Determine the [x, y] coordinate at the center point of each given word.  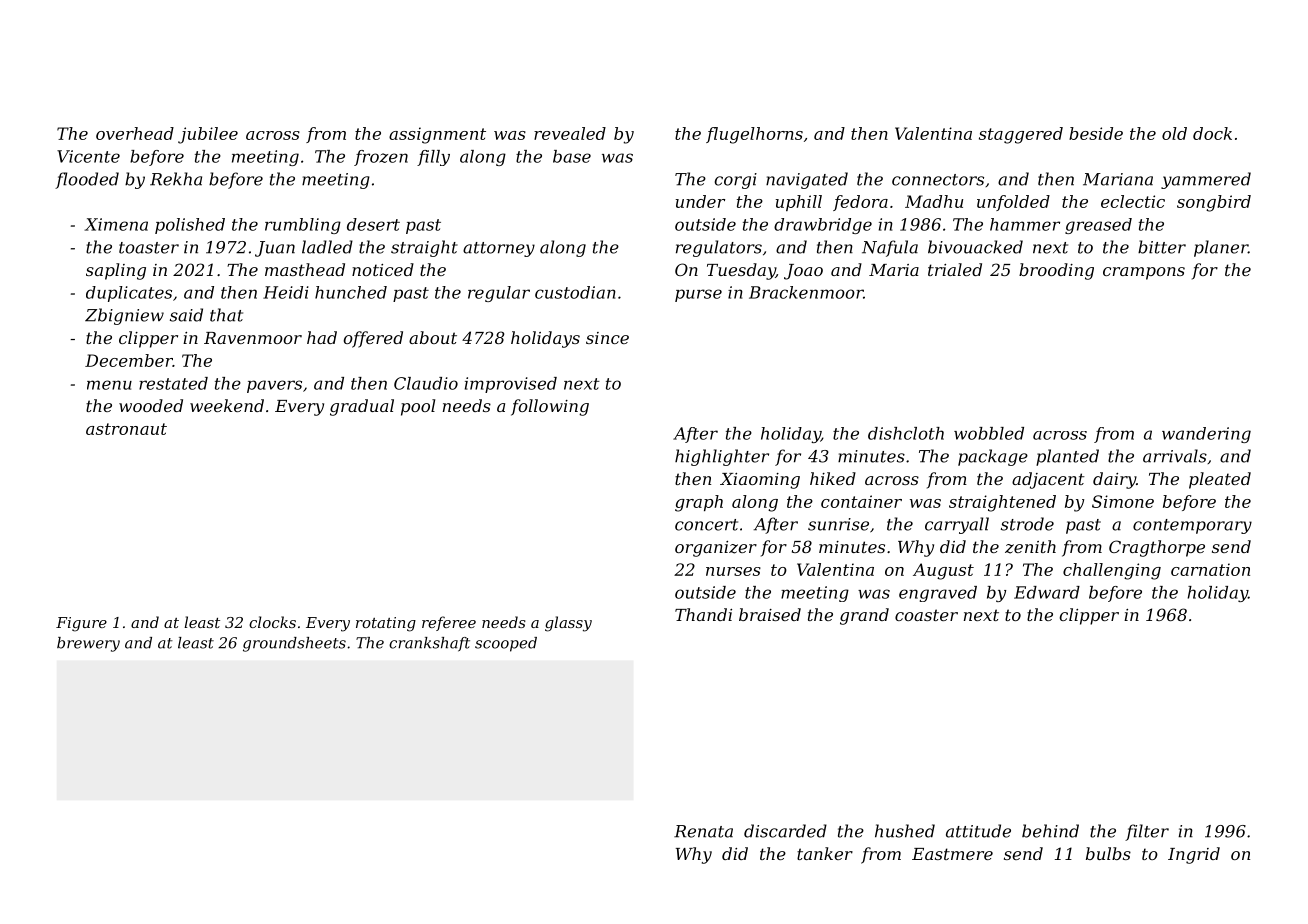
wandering [1206, 435]
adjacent [1048, 480]
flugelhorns [754, 135]
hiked [833, 478]
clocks [272, 622]
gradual [362, 407]
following [550, 407]
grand [864, 616]
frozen [381, 158]
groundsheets [294, 644]
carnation [1210, 569]
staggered [1021, 135]
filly [433, 158]
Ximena [116, 224]
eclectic [1133, 201]
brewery [88, 644]
